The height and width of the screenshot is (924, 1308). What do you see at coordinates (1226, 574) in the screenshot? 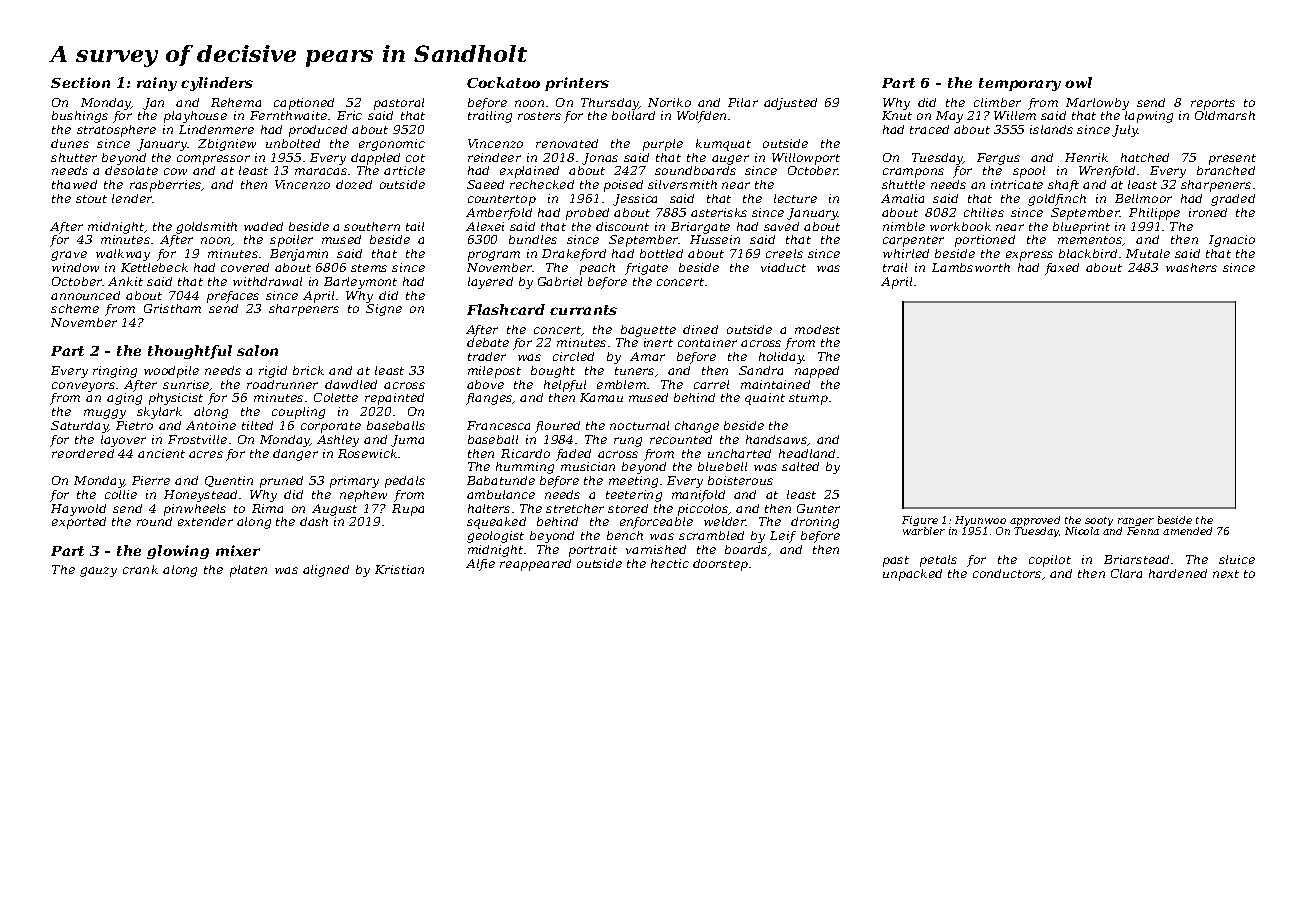
I see `next` at bounding box center [1226, 574].
